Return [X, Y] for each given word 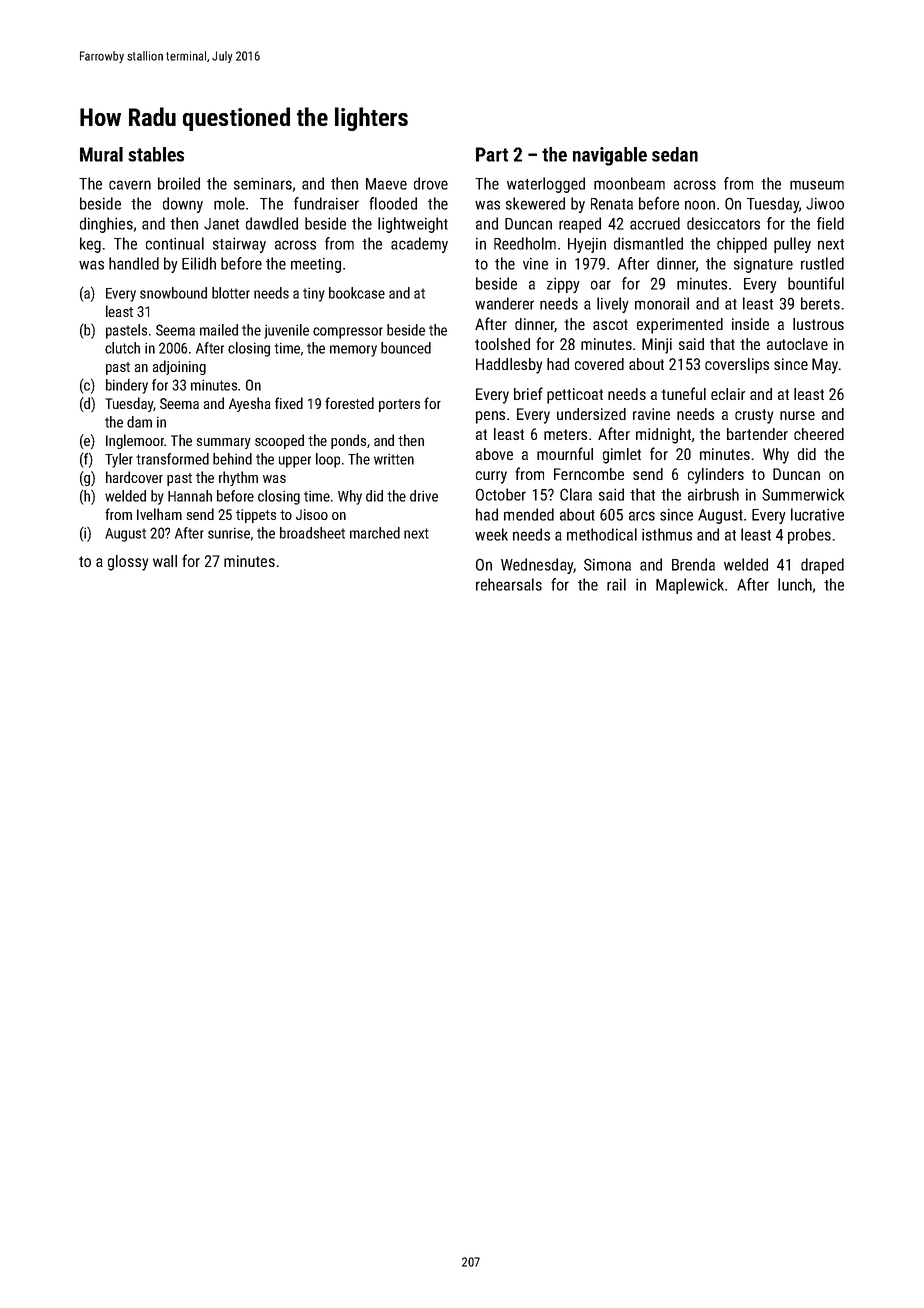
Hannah [190, 496]
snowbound [173, 293]
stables [156, 154]
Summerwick [803, 494]
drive [424, 496]
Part [492, 154]
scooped [279, 441]
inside [750, 324]
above [494, 454]
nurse [797, 415]
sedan [675, 154]
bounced [406, 348]
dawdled [272, 223]
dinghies [106, 225]
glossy [128, 563]
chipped [742, 245]
